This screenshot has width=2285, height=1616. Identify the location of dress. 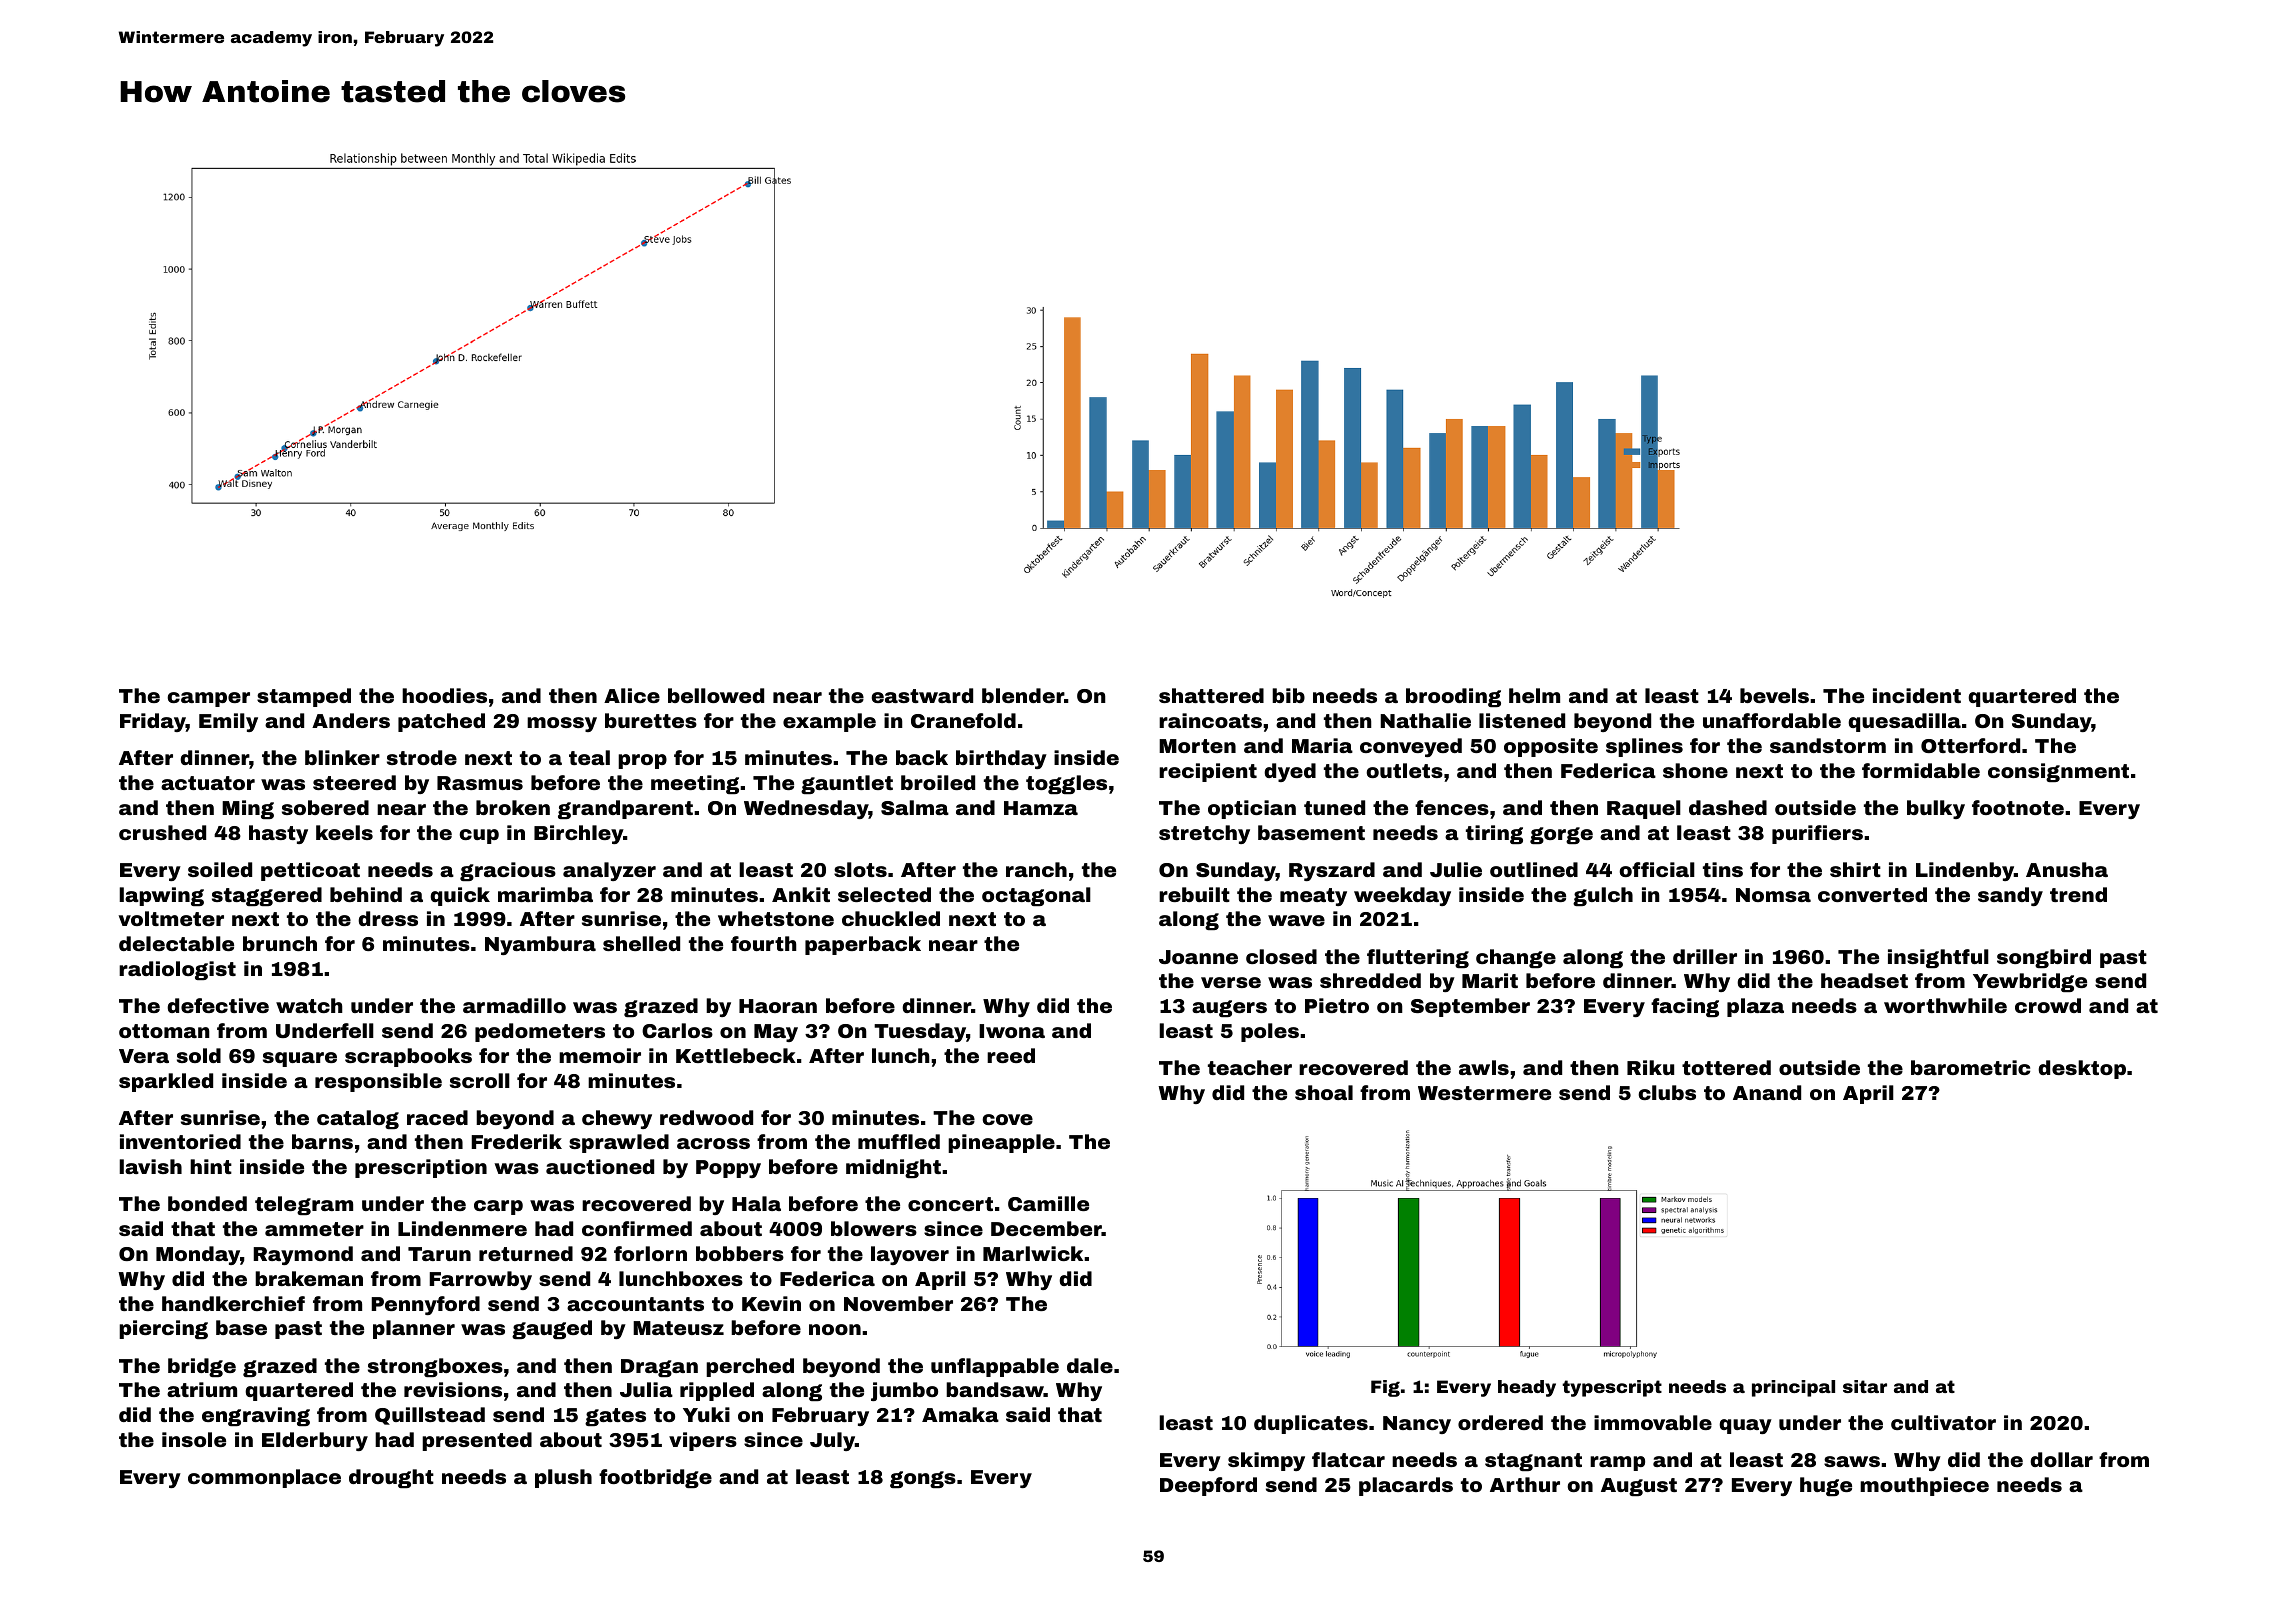
(388, 918).
